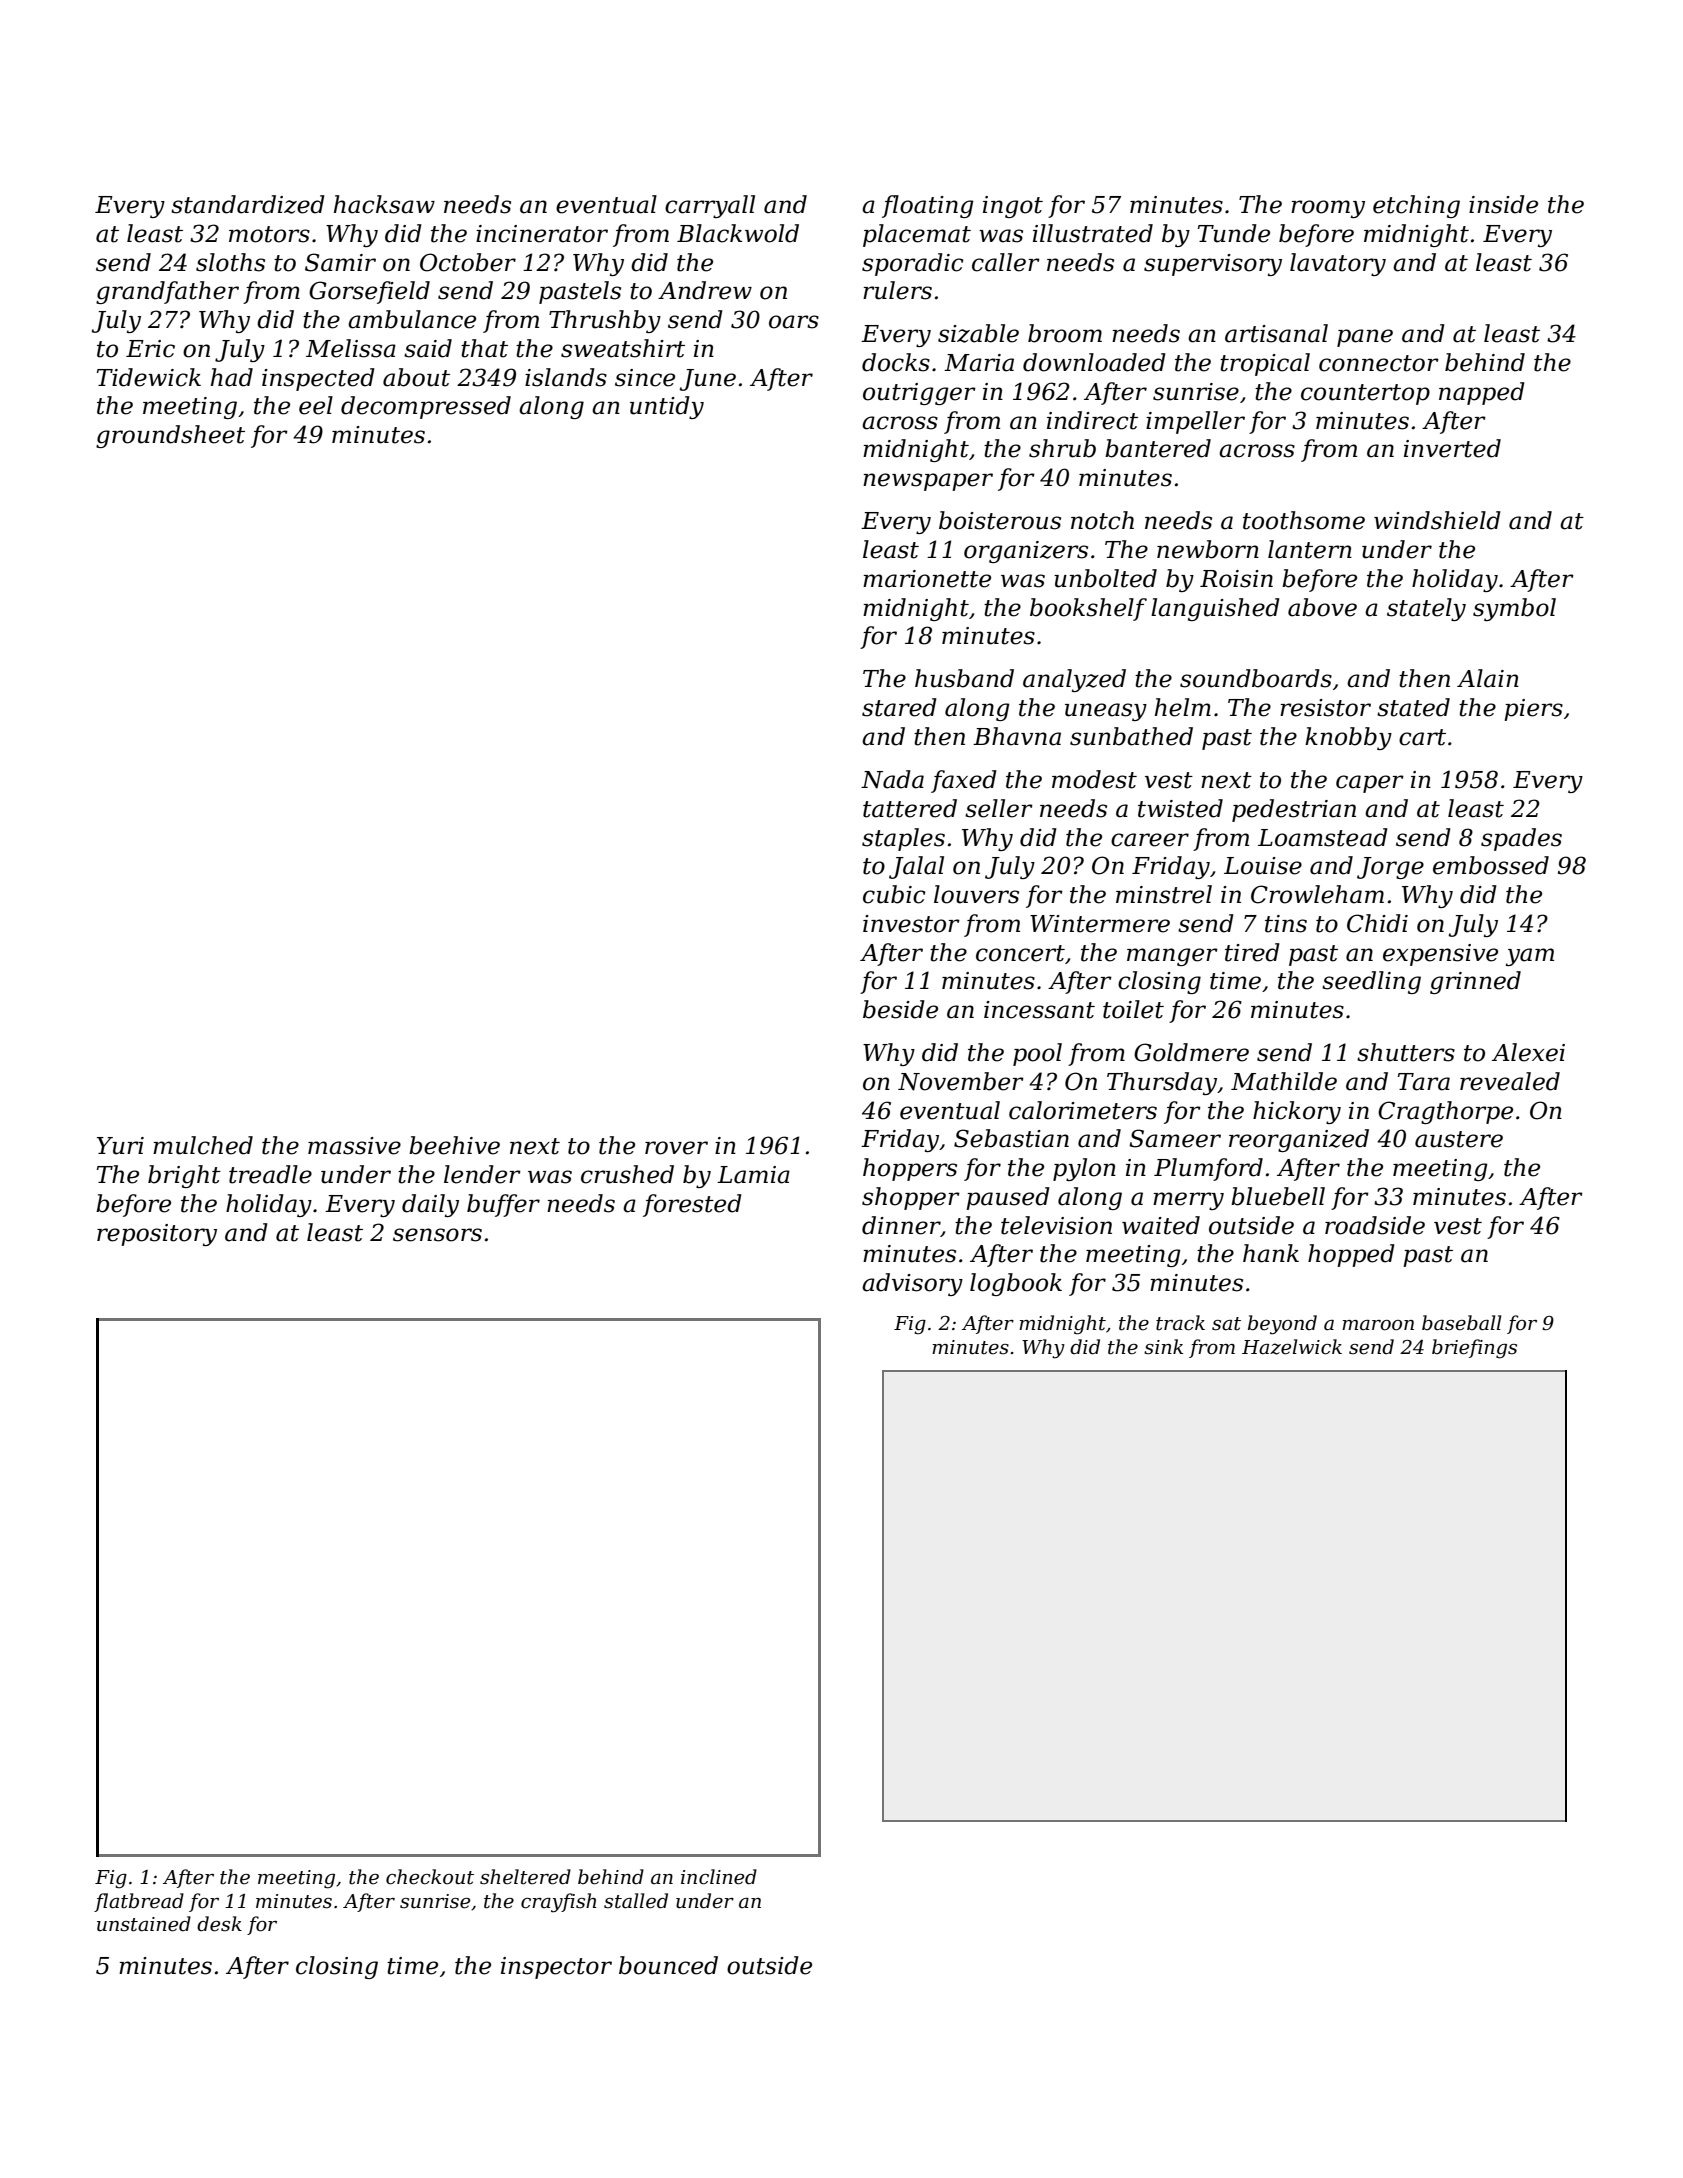 The width and height of the page is (1683, 2178). What do you see at coordinates (1013, 207) in the page?
I see `ingot` at bounding box center [1013, 207].
